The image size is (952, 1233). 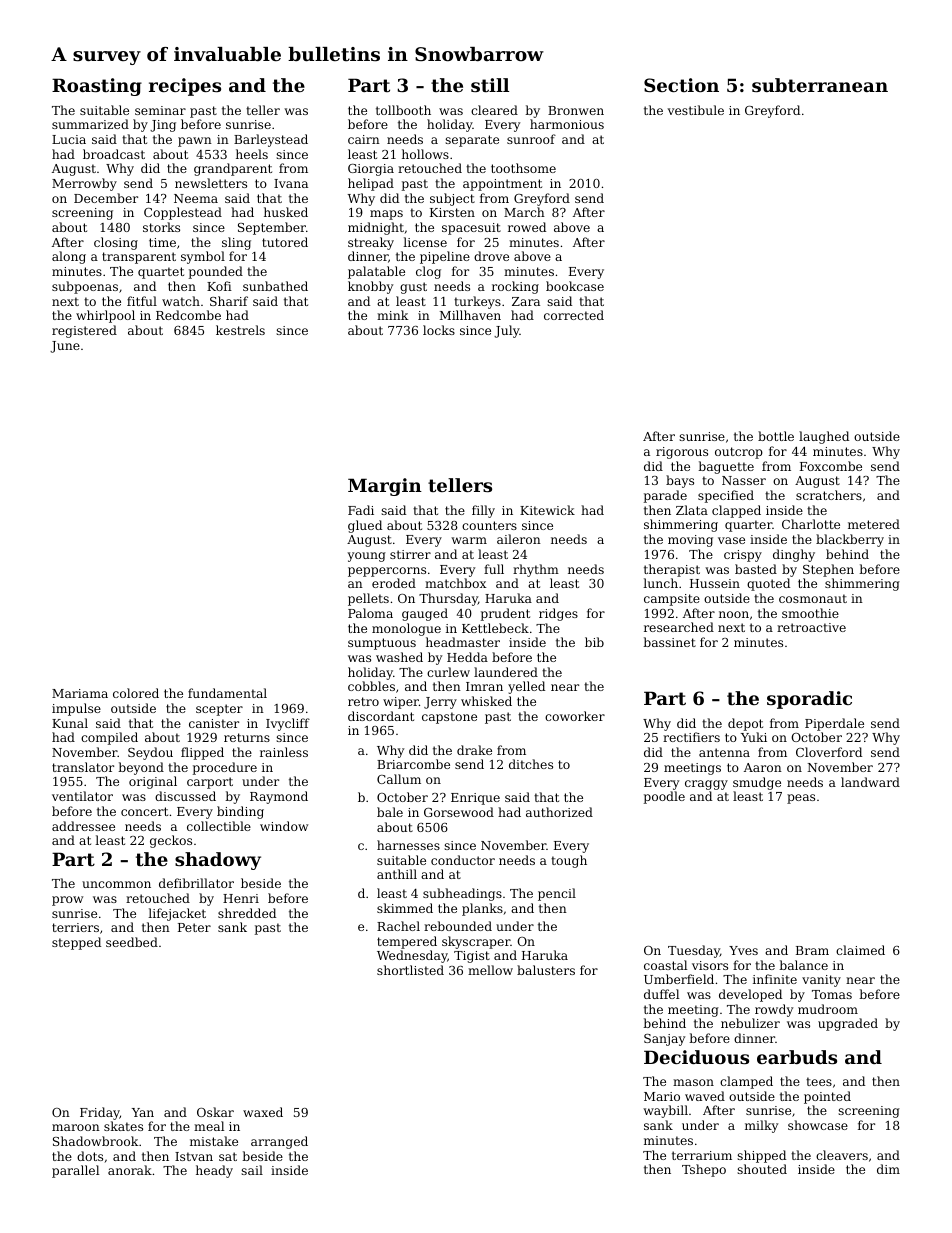 What do you see at coordinates (80, 693) in the screenshot?
I see `Mariama` at bounding box center [80, 693].
